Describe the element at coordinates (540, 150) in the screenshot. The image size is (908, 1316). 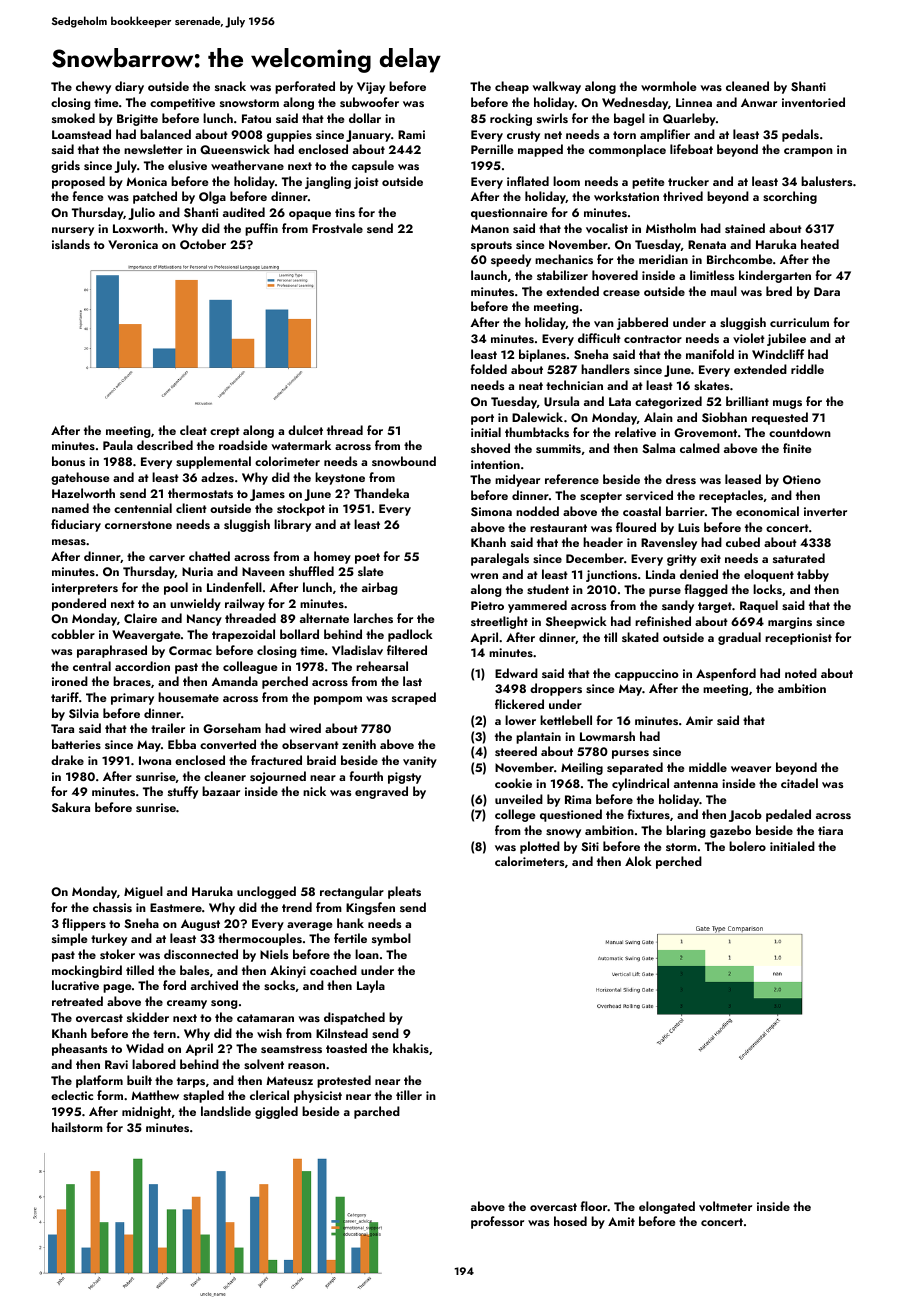
I see `mapped` at that location.
